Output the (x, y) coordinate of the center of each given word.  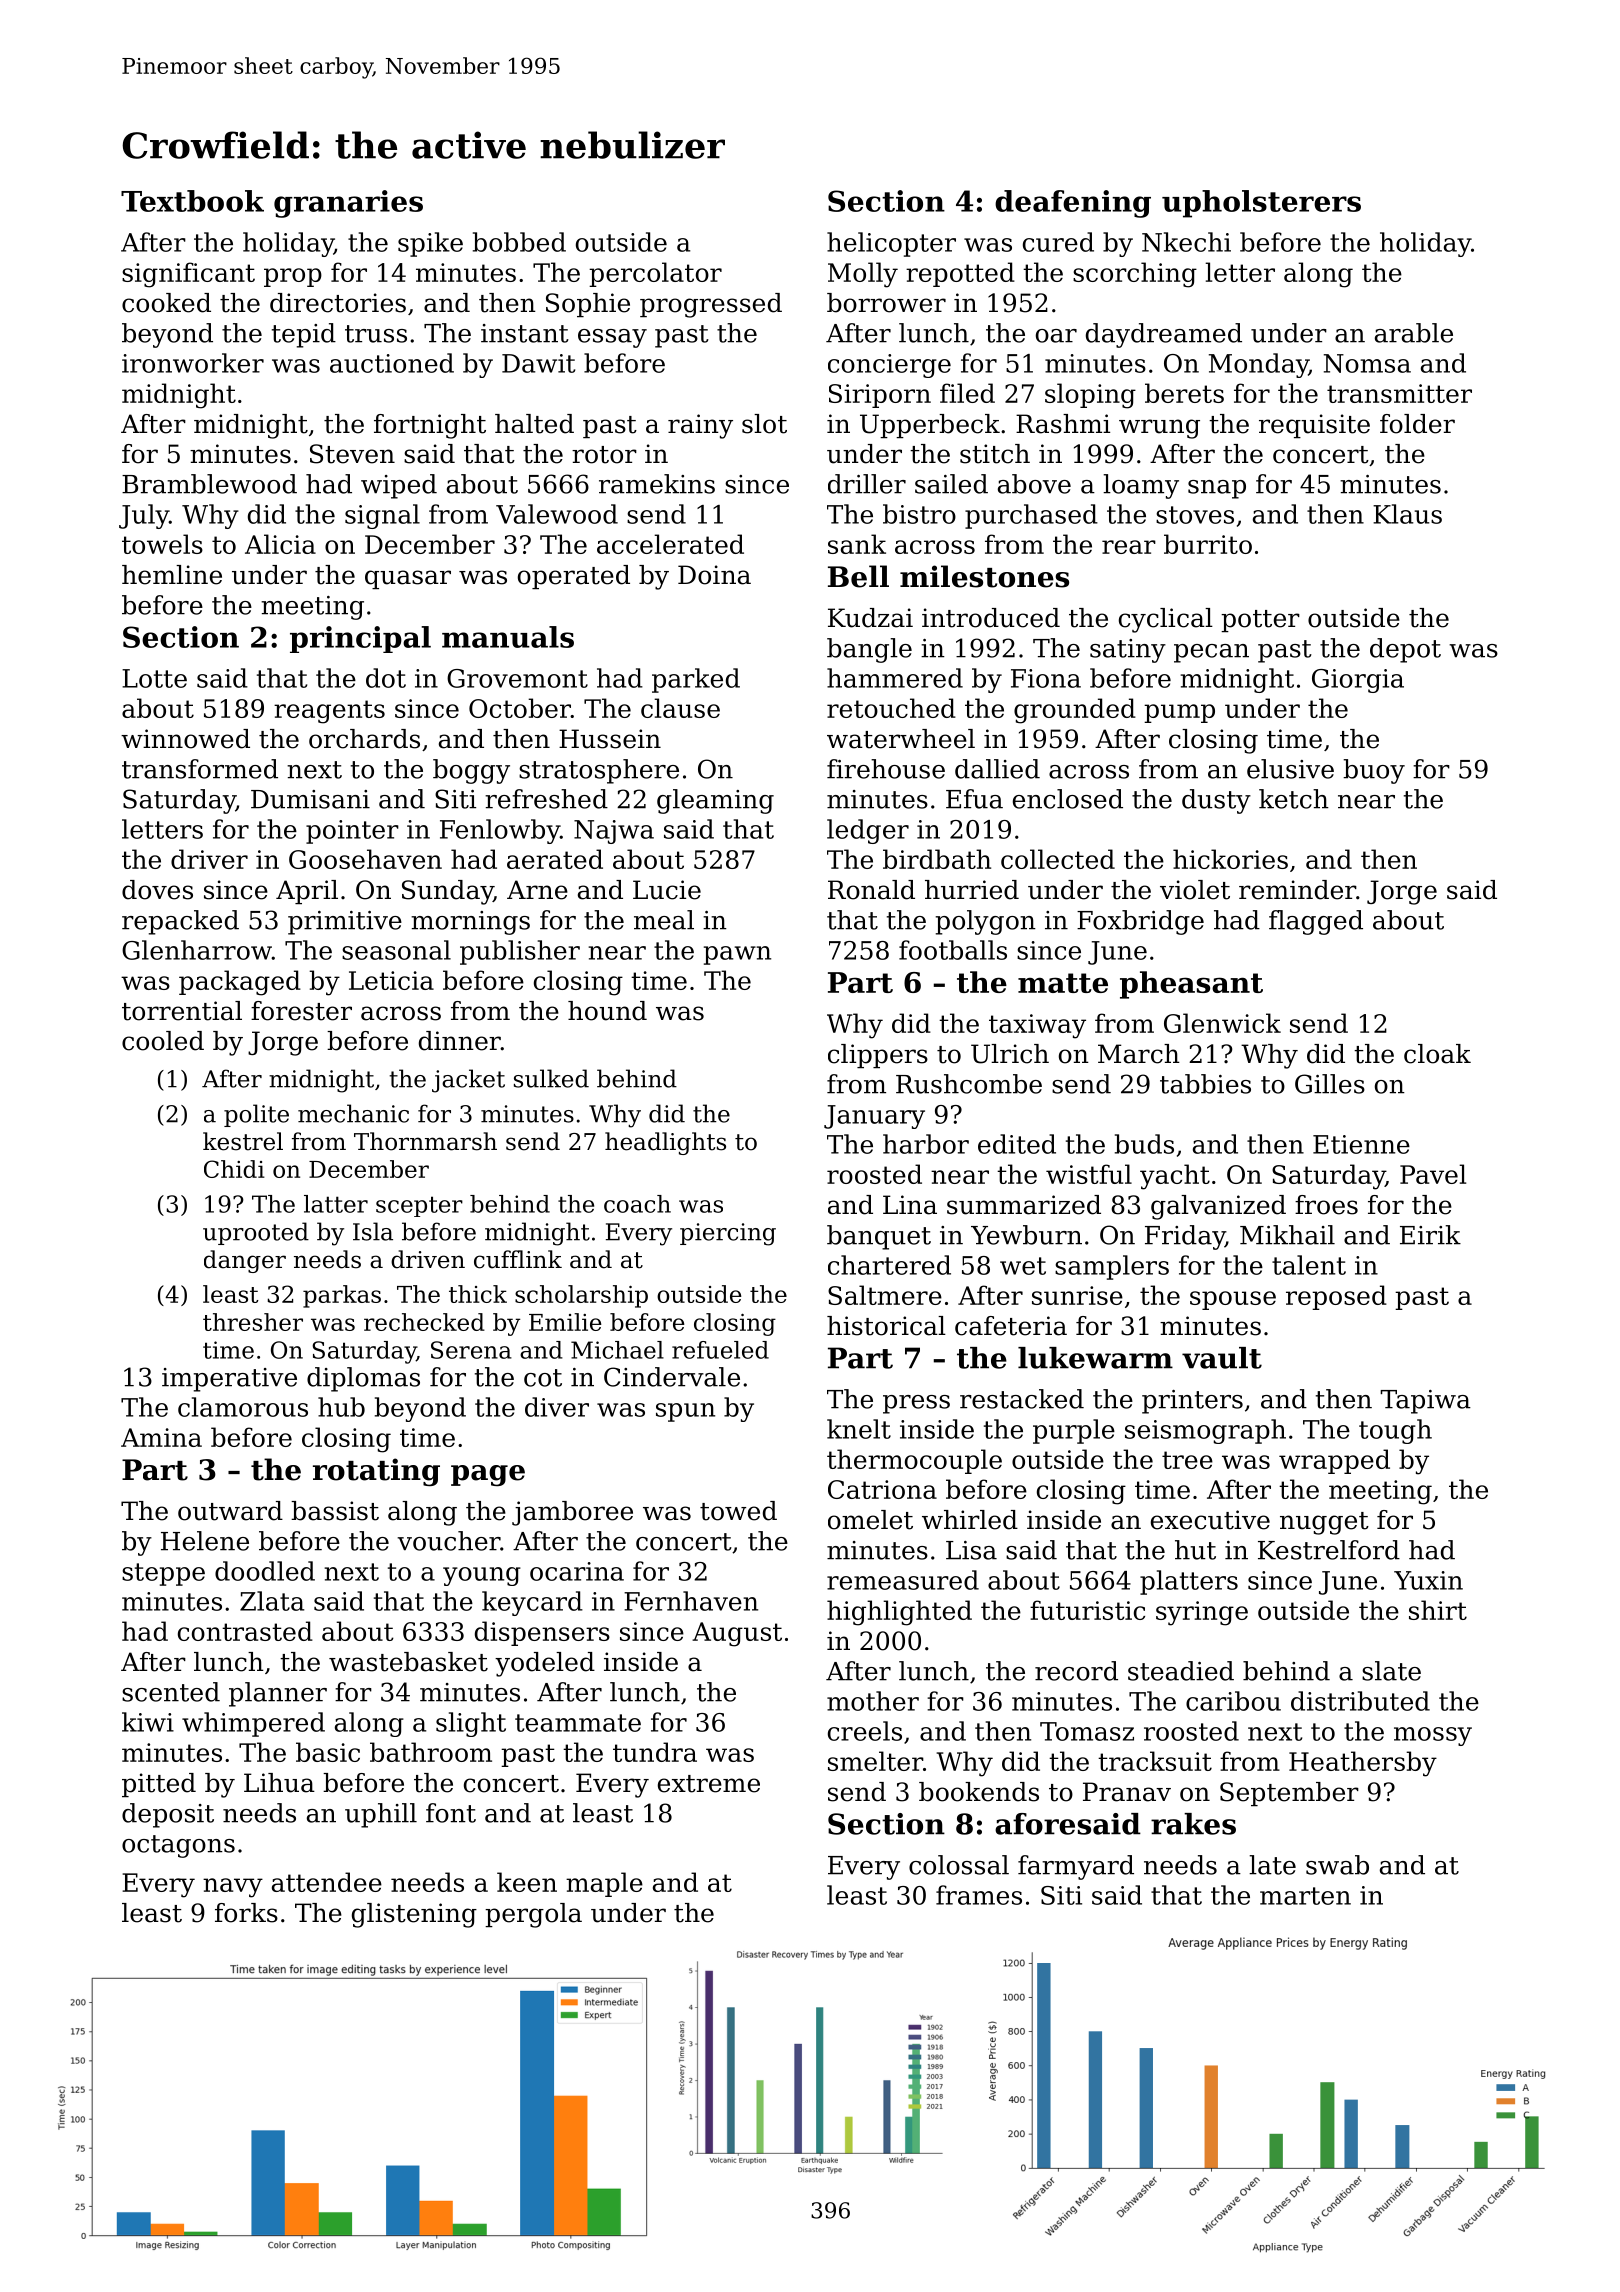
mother (873, 1701)
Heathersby (1363, 1764)
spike (430, 244)
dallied (997, 769)
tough (1395, 1431)
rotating (376, 1472)
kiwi (148, 1722)
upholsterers (1261, 204)
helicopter (891, 244)
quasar (408, 579)
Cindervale (672, 1377)
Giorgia (1358, 681)
